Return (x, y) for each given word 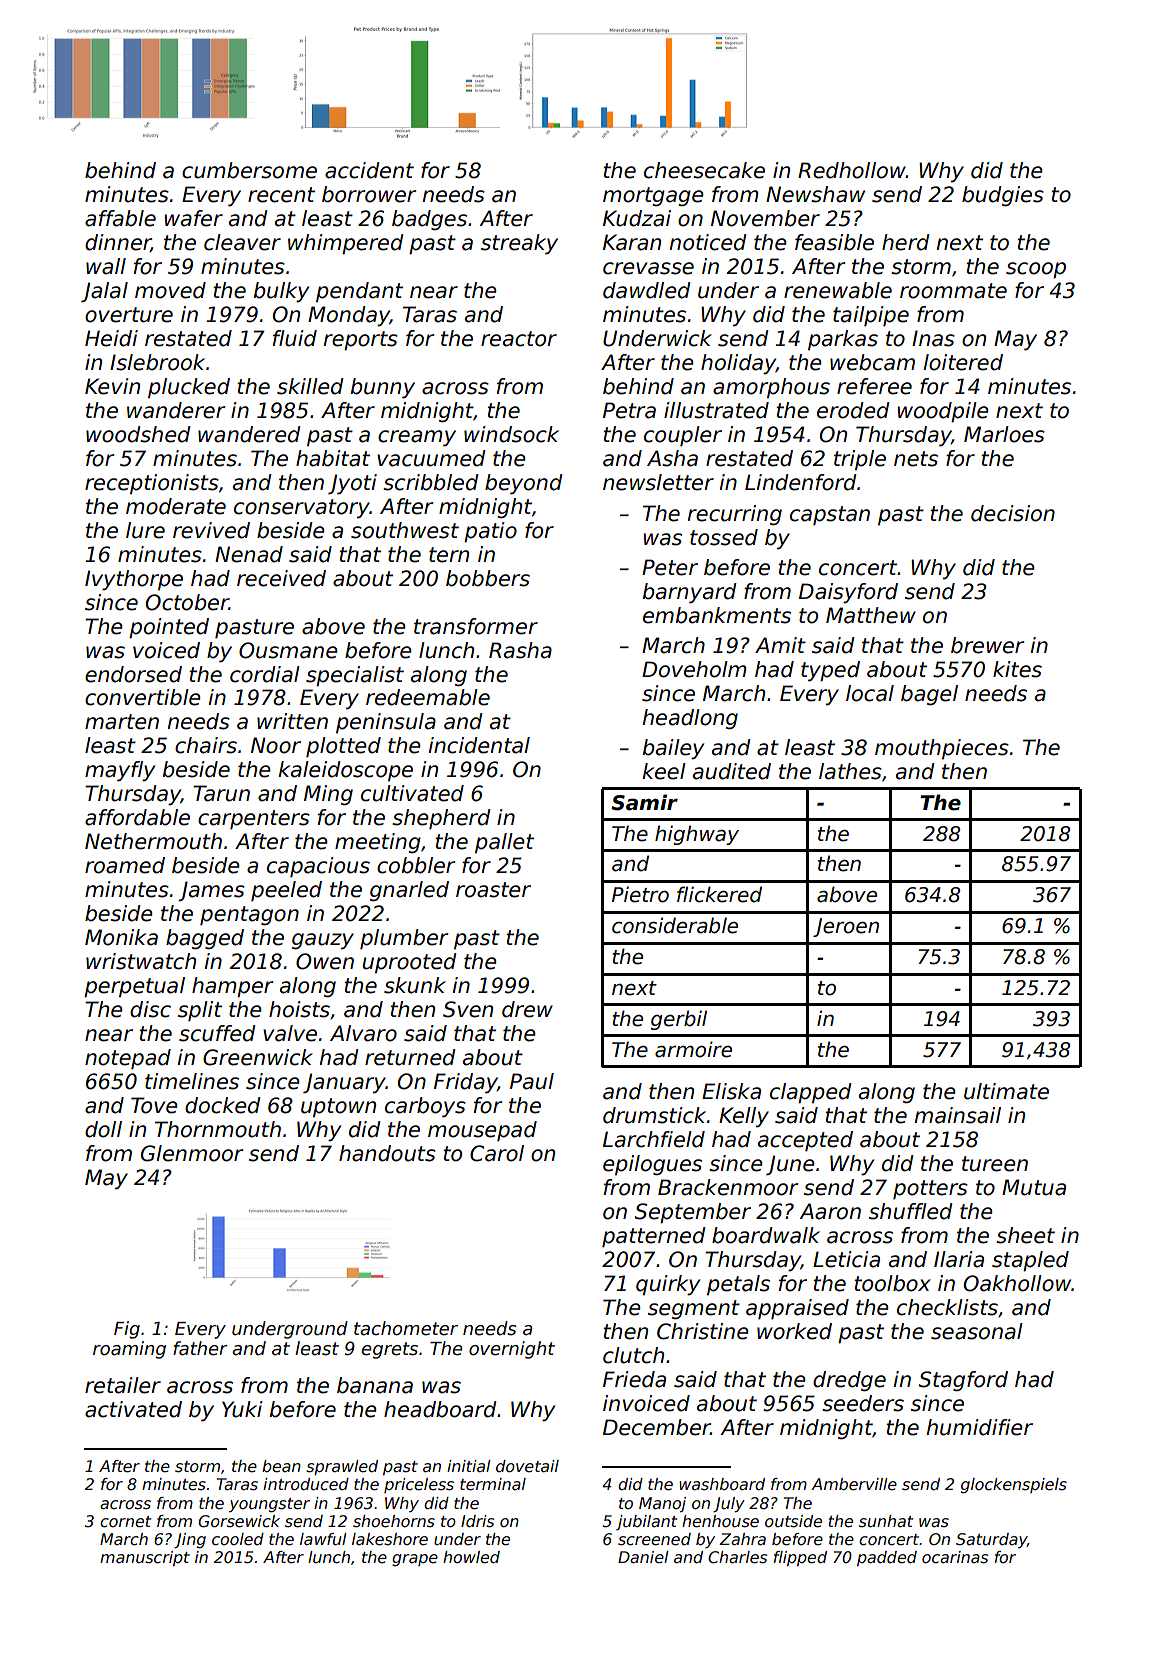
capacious (318, 867)
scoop (1036, 270)
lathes (850, 771)
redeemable (428, 697)
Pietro (640, 894)
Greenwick (258, 1057)
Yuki (242, 1409)
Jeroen (846, 927)
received (281, 578)
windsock (511, 434)
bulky (281, 292)
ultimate (1006, 1091)
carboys (425, 1107)
